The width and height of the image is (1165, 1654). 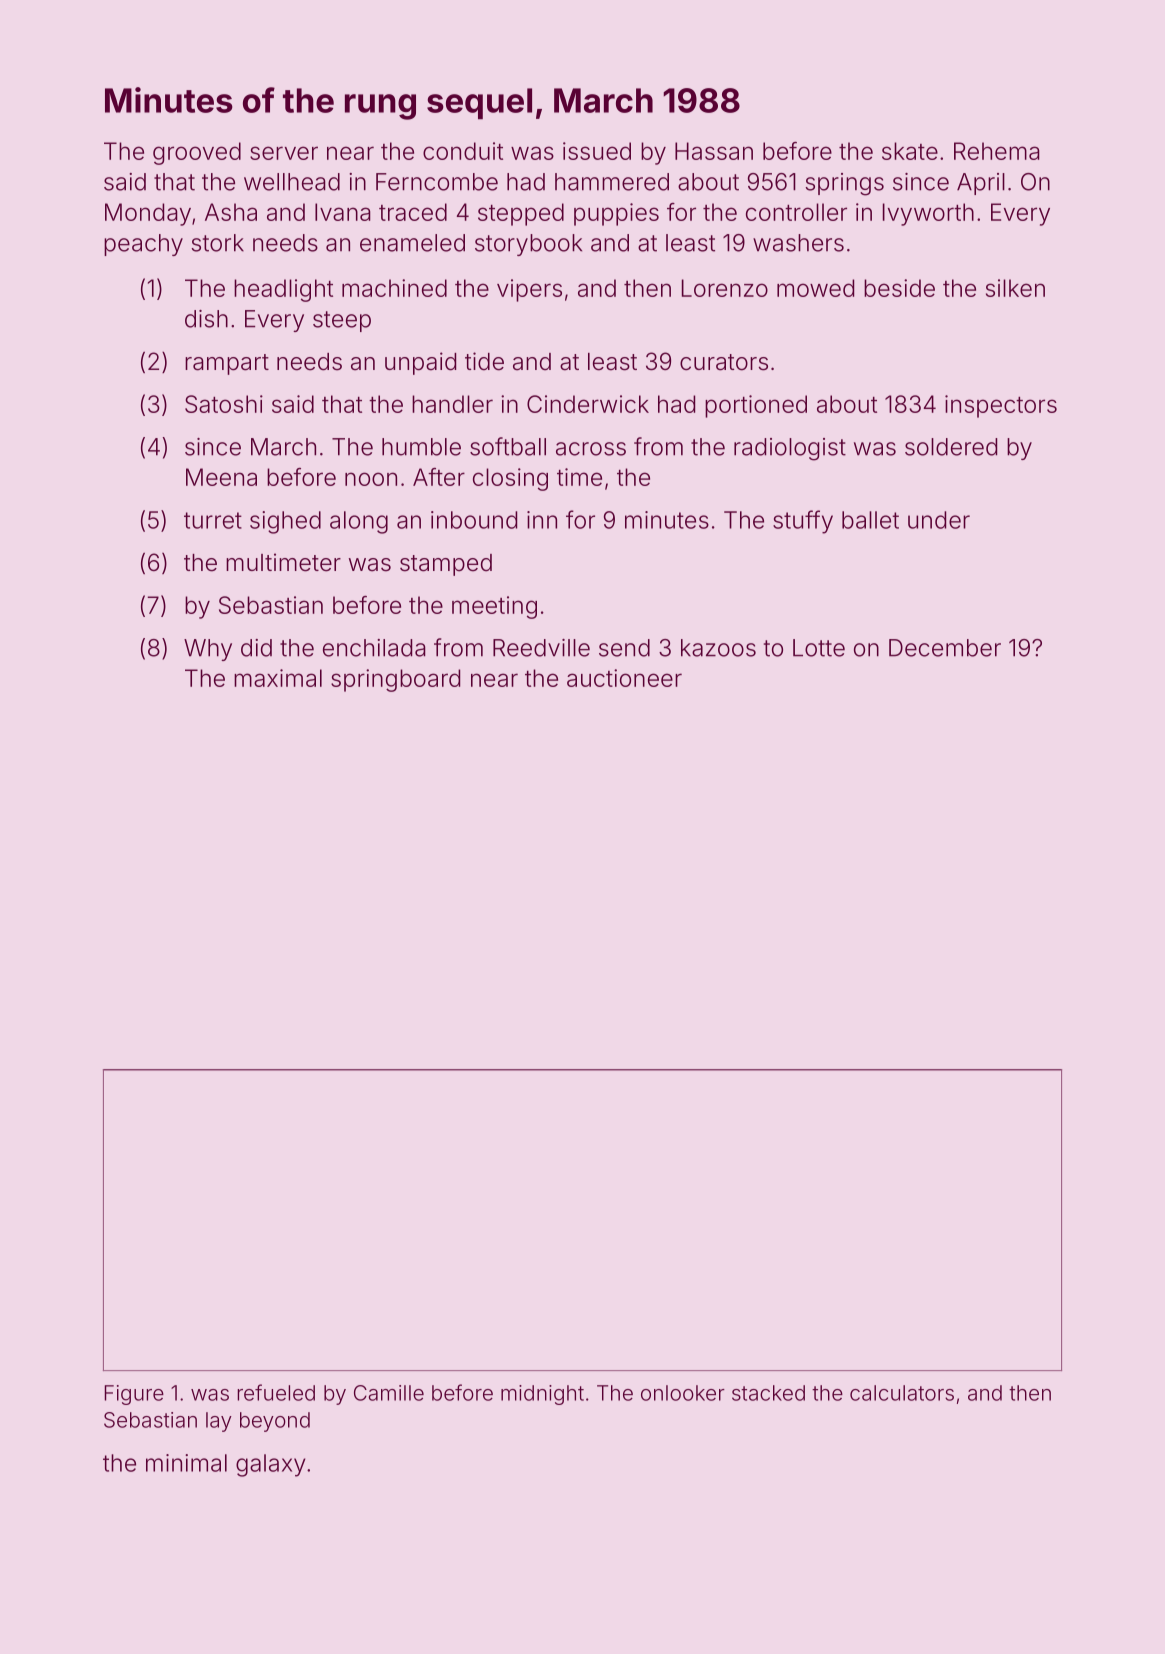 What do you see at coordinates (714, 151) in the image?
I see `Hassan` at bounding box center [714, 151].
